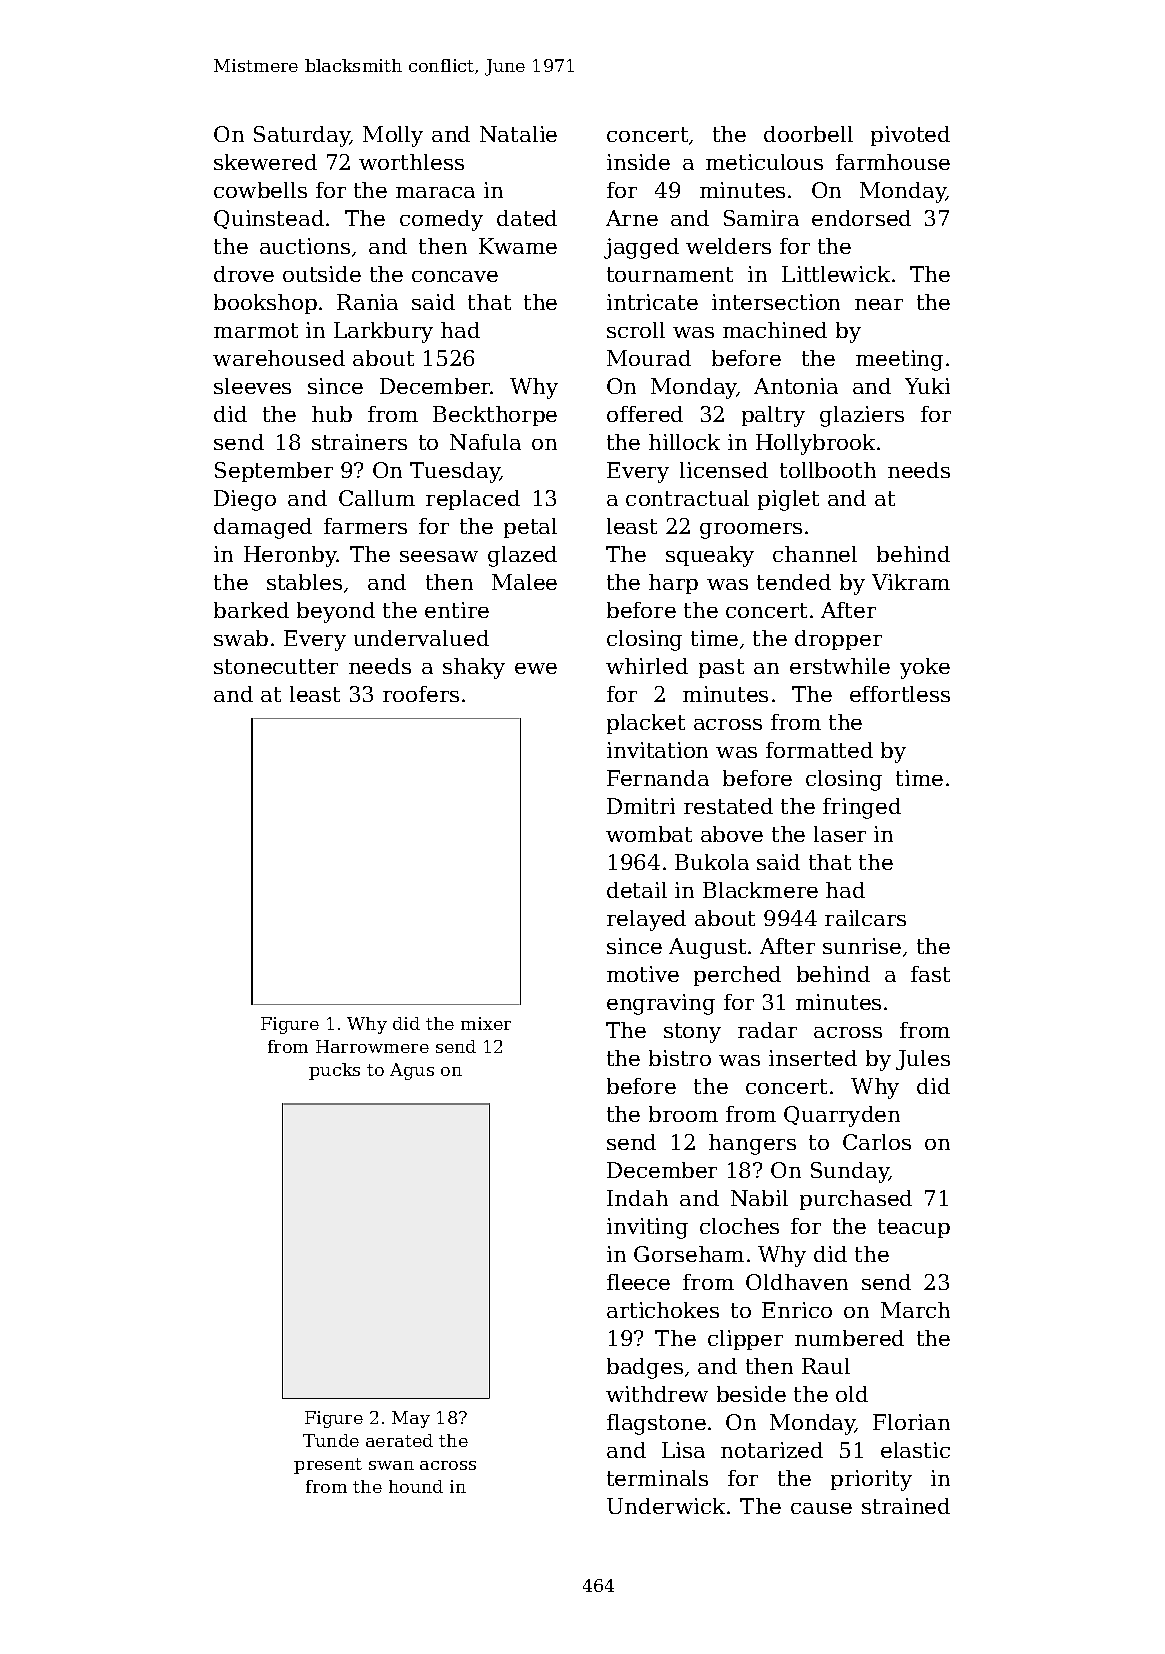  What do you see at coordinates (276, 666) in the image?
I see `stonecutter` at bounding box center [276, 666].
